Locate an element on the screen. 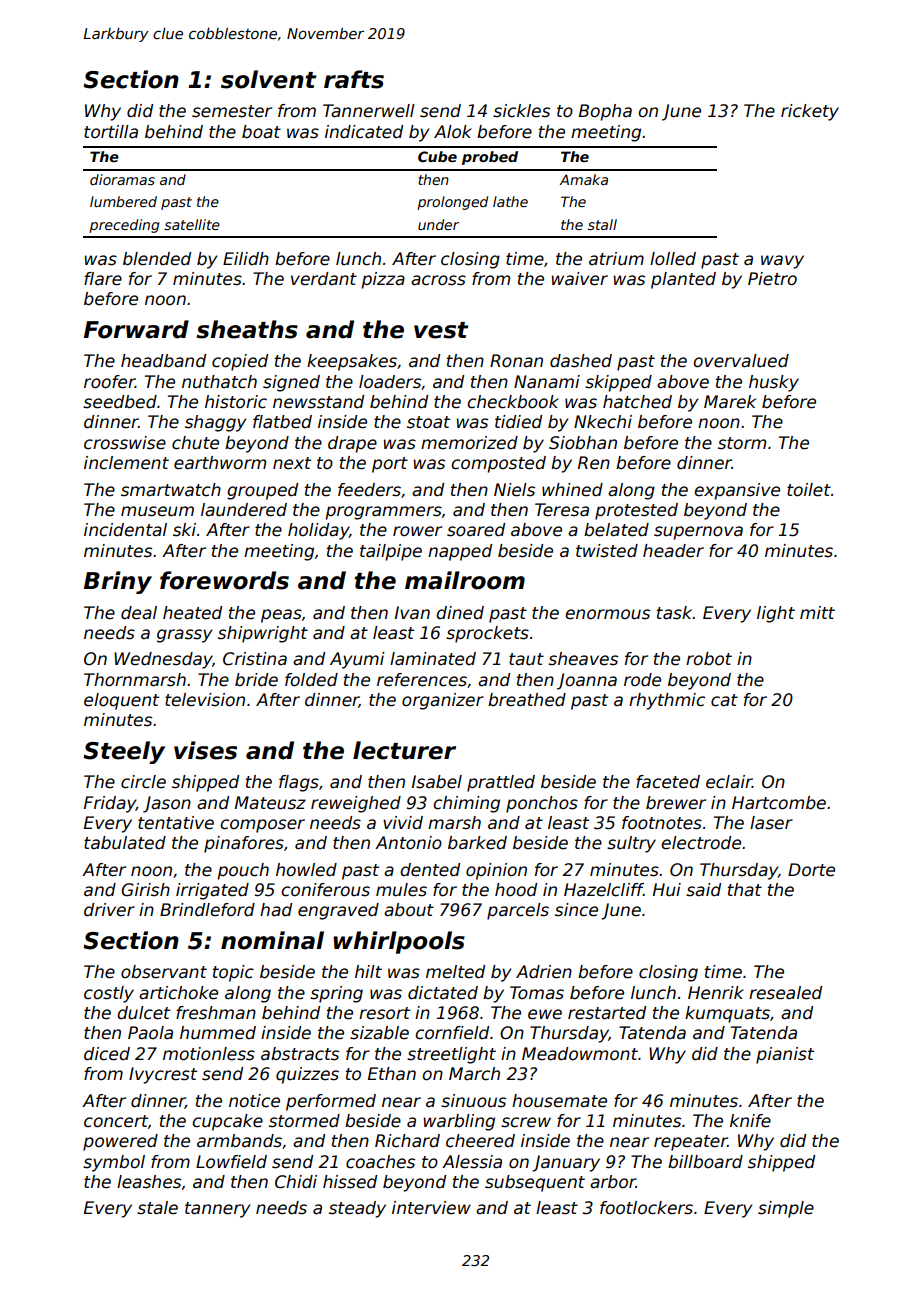 The image size is (924, 1308). Henrik is located at coordinates (716, 993).
